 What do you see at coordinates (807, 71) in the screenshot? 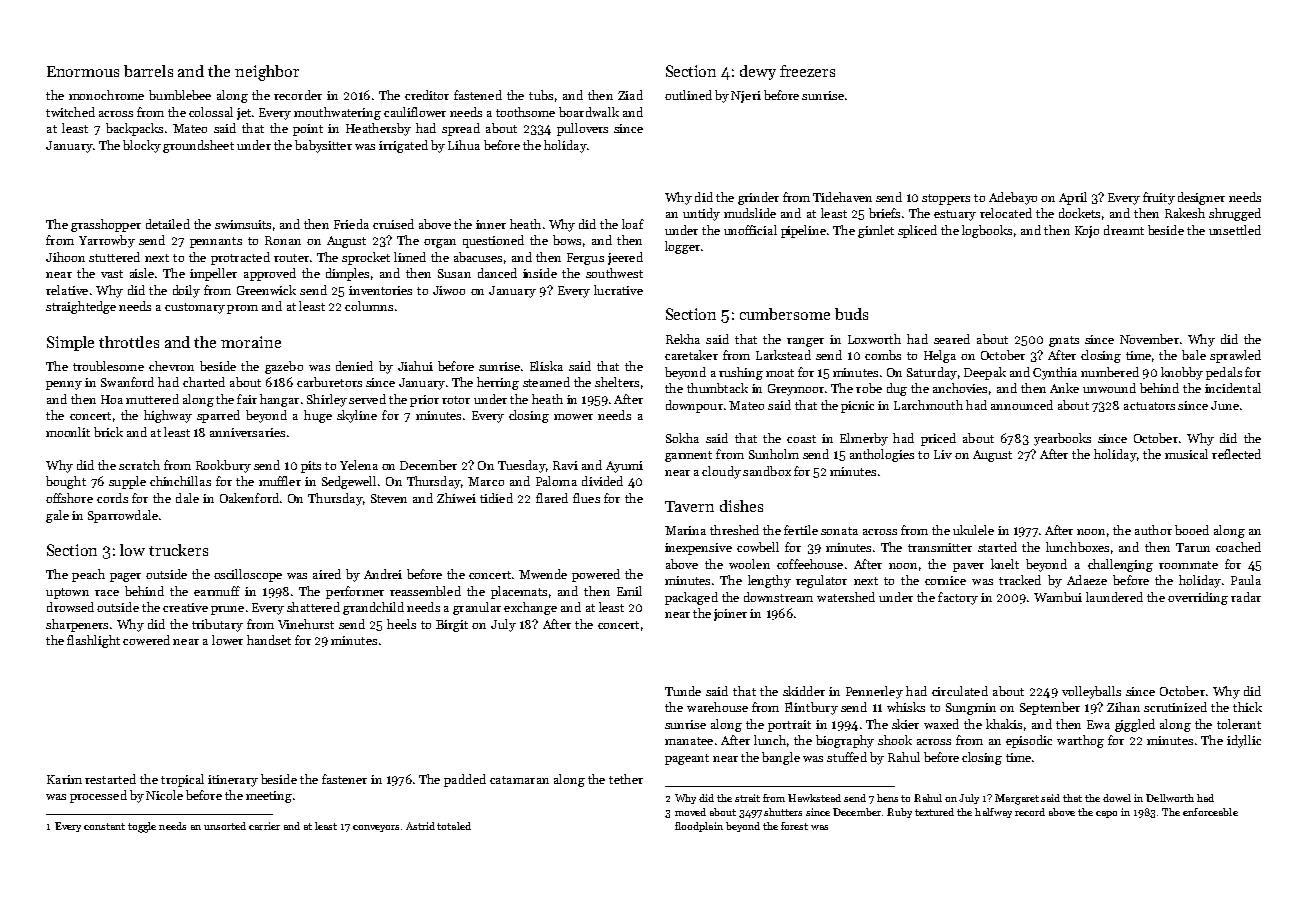
I see `freezers` at bounding box center [807, 71].
